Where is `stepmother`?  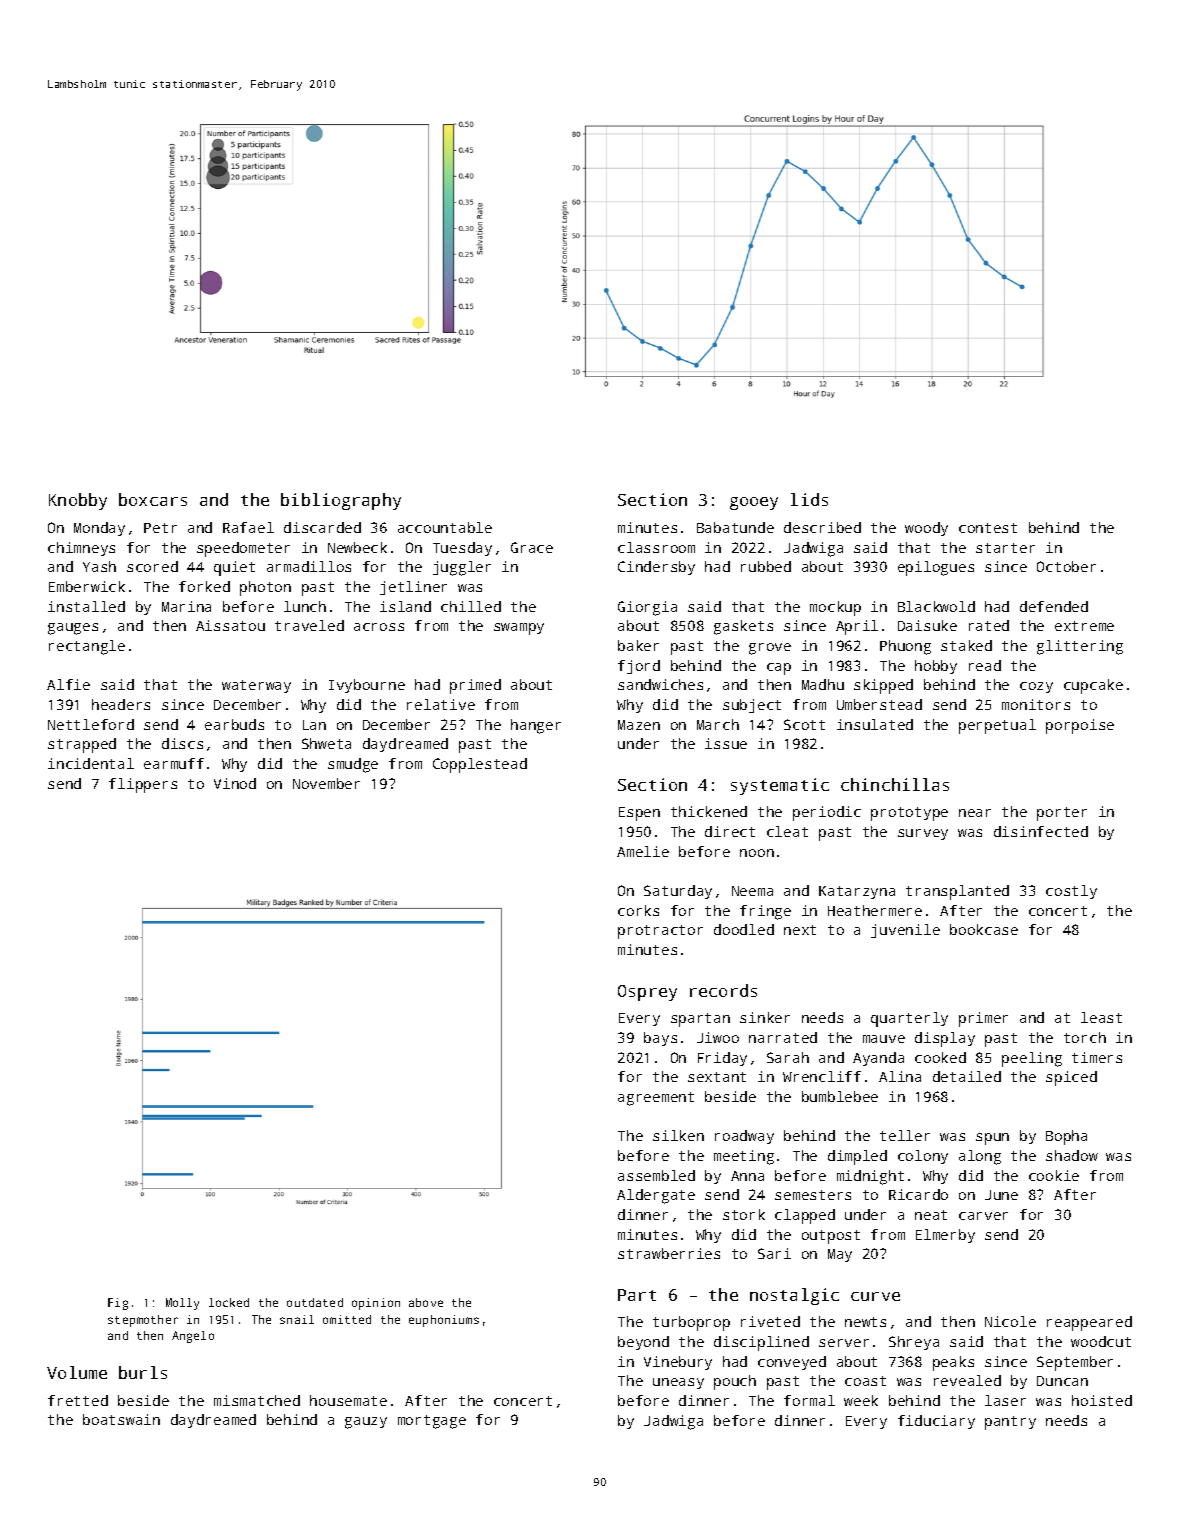
stepmother is located at coordinates (143, 1321).
